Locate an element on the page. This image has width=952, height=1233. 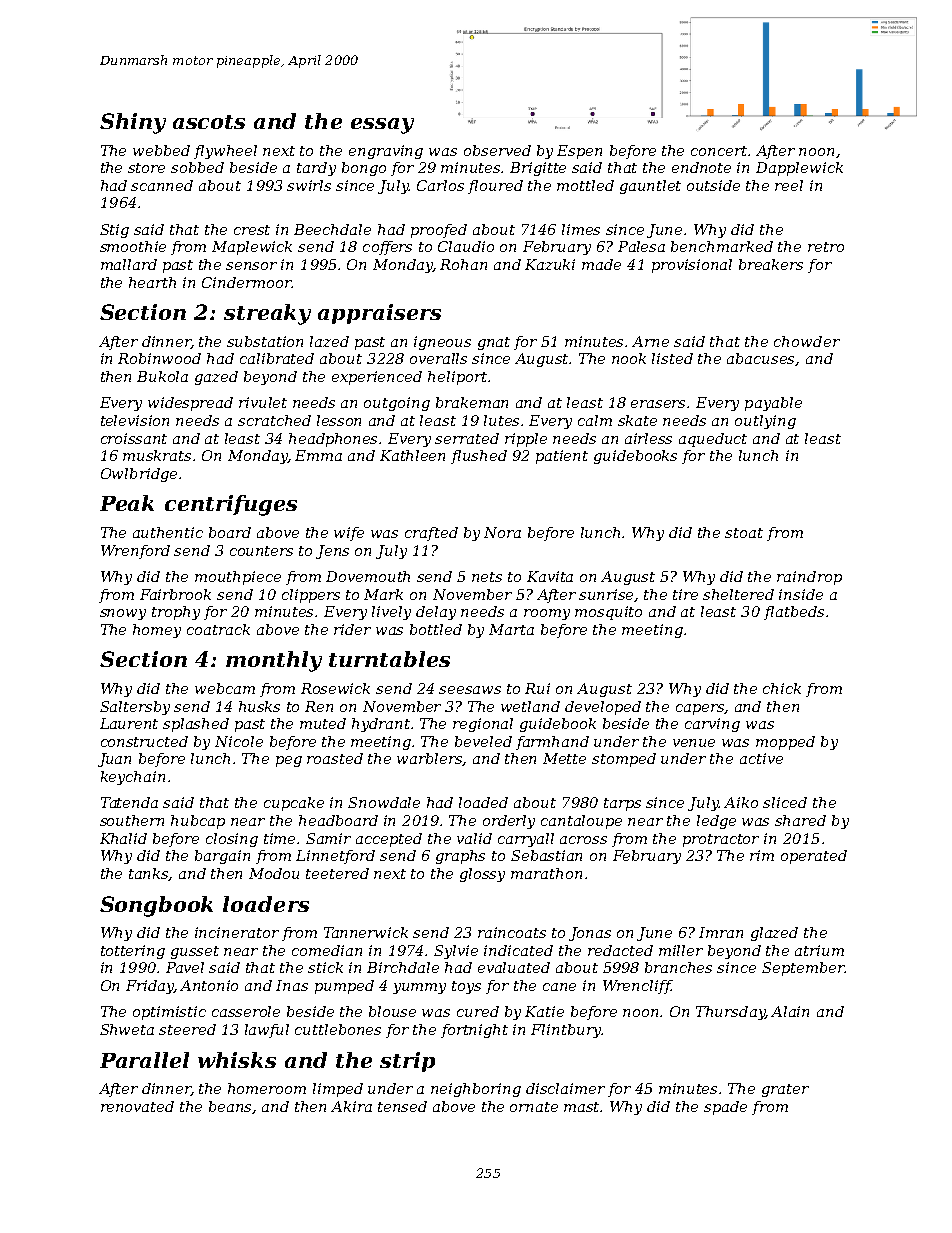
gnat is located at coordinates (494, 343).
